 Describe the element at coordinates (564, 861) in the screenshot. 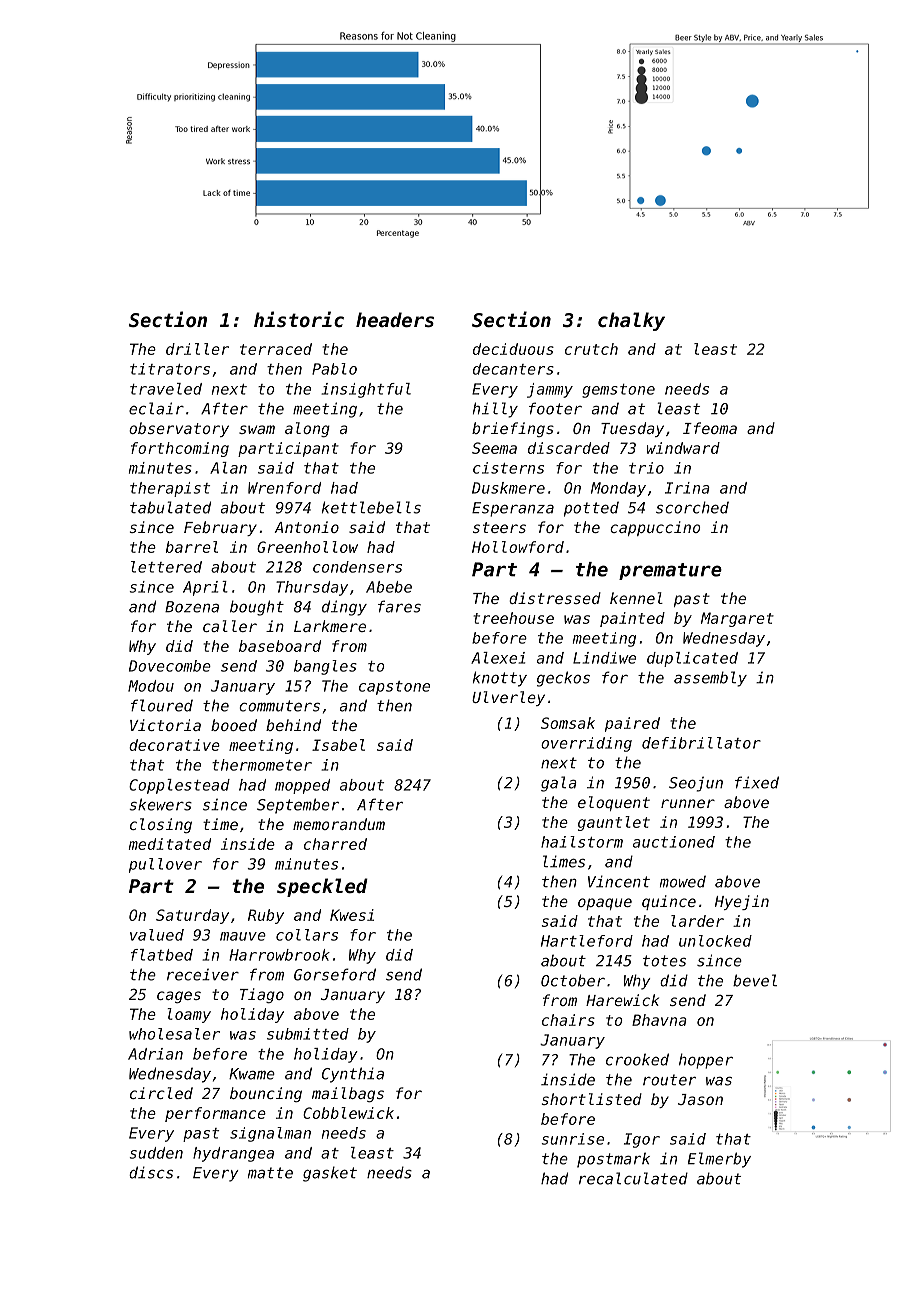

I see `limes` at that location.
